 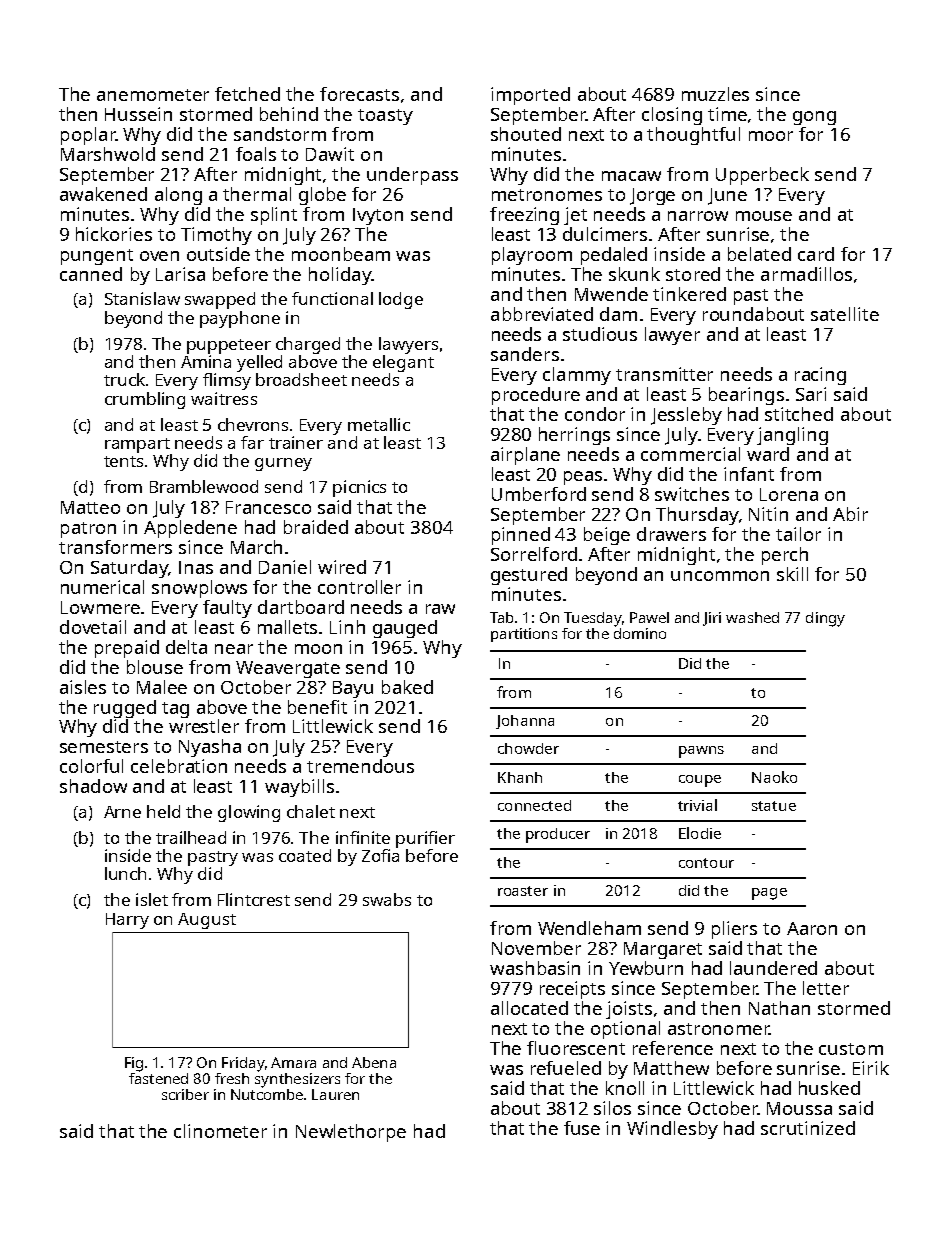 I want to click on Windlesby, so click(x=672, y=1130).
